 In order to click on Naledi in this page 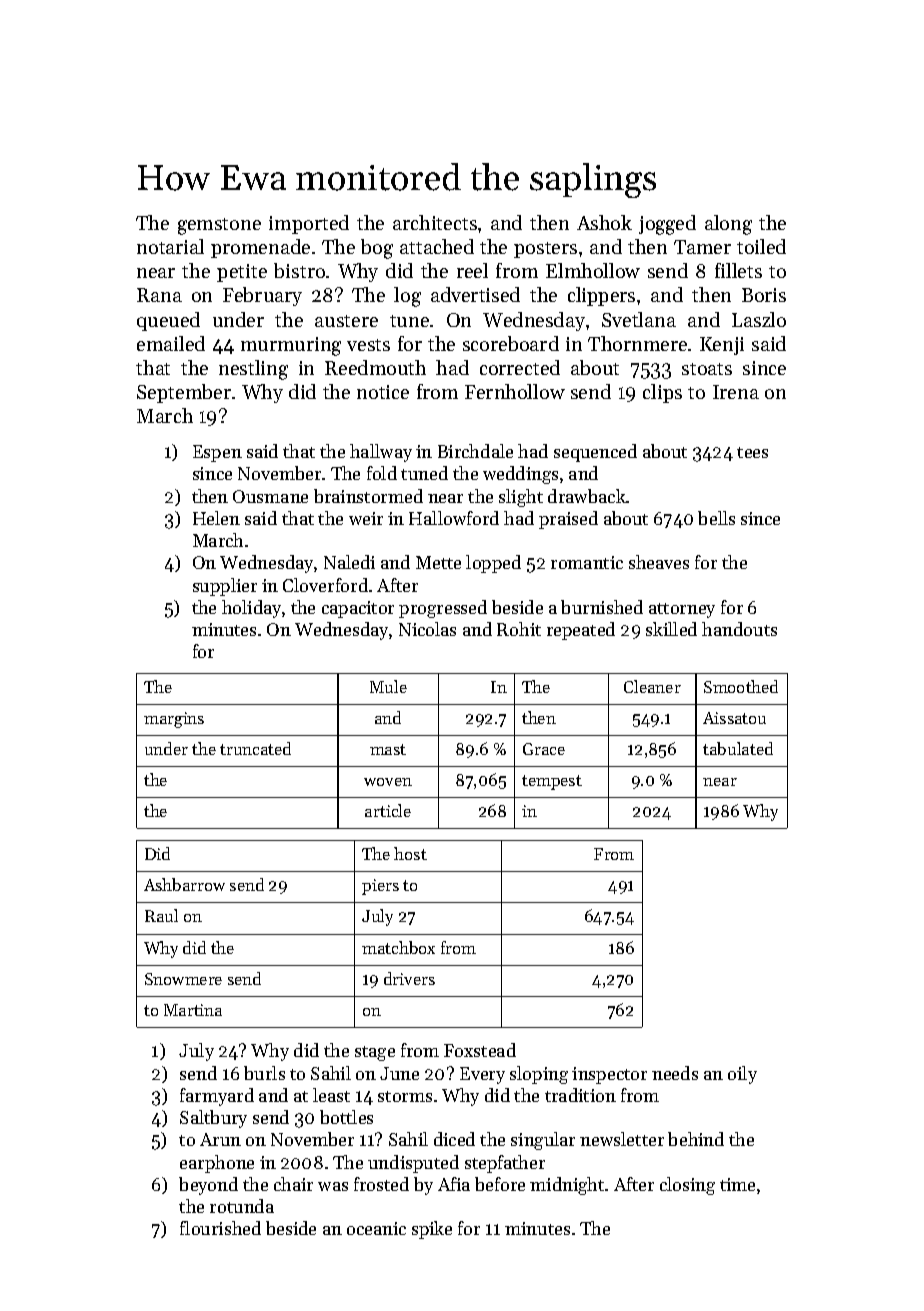, I will do `click(349, 562)`.
